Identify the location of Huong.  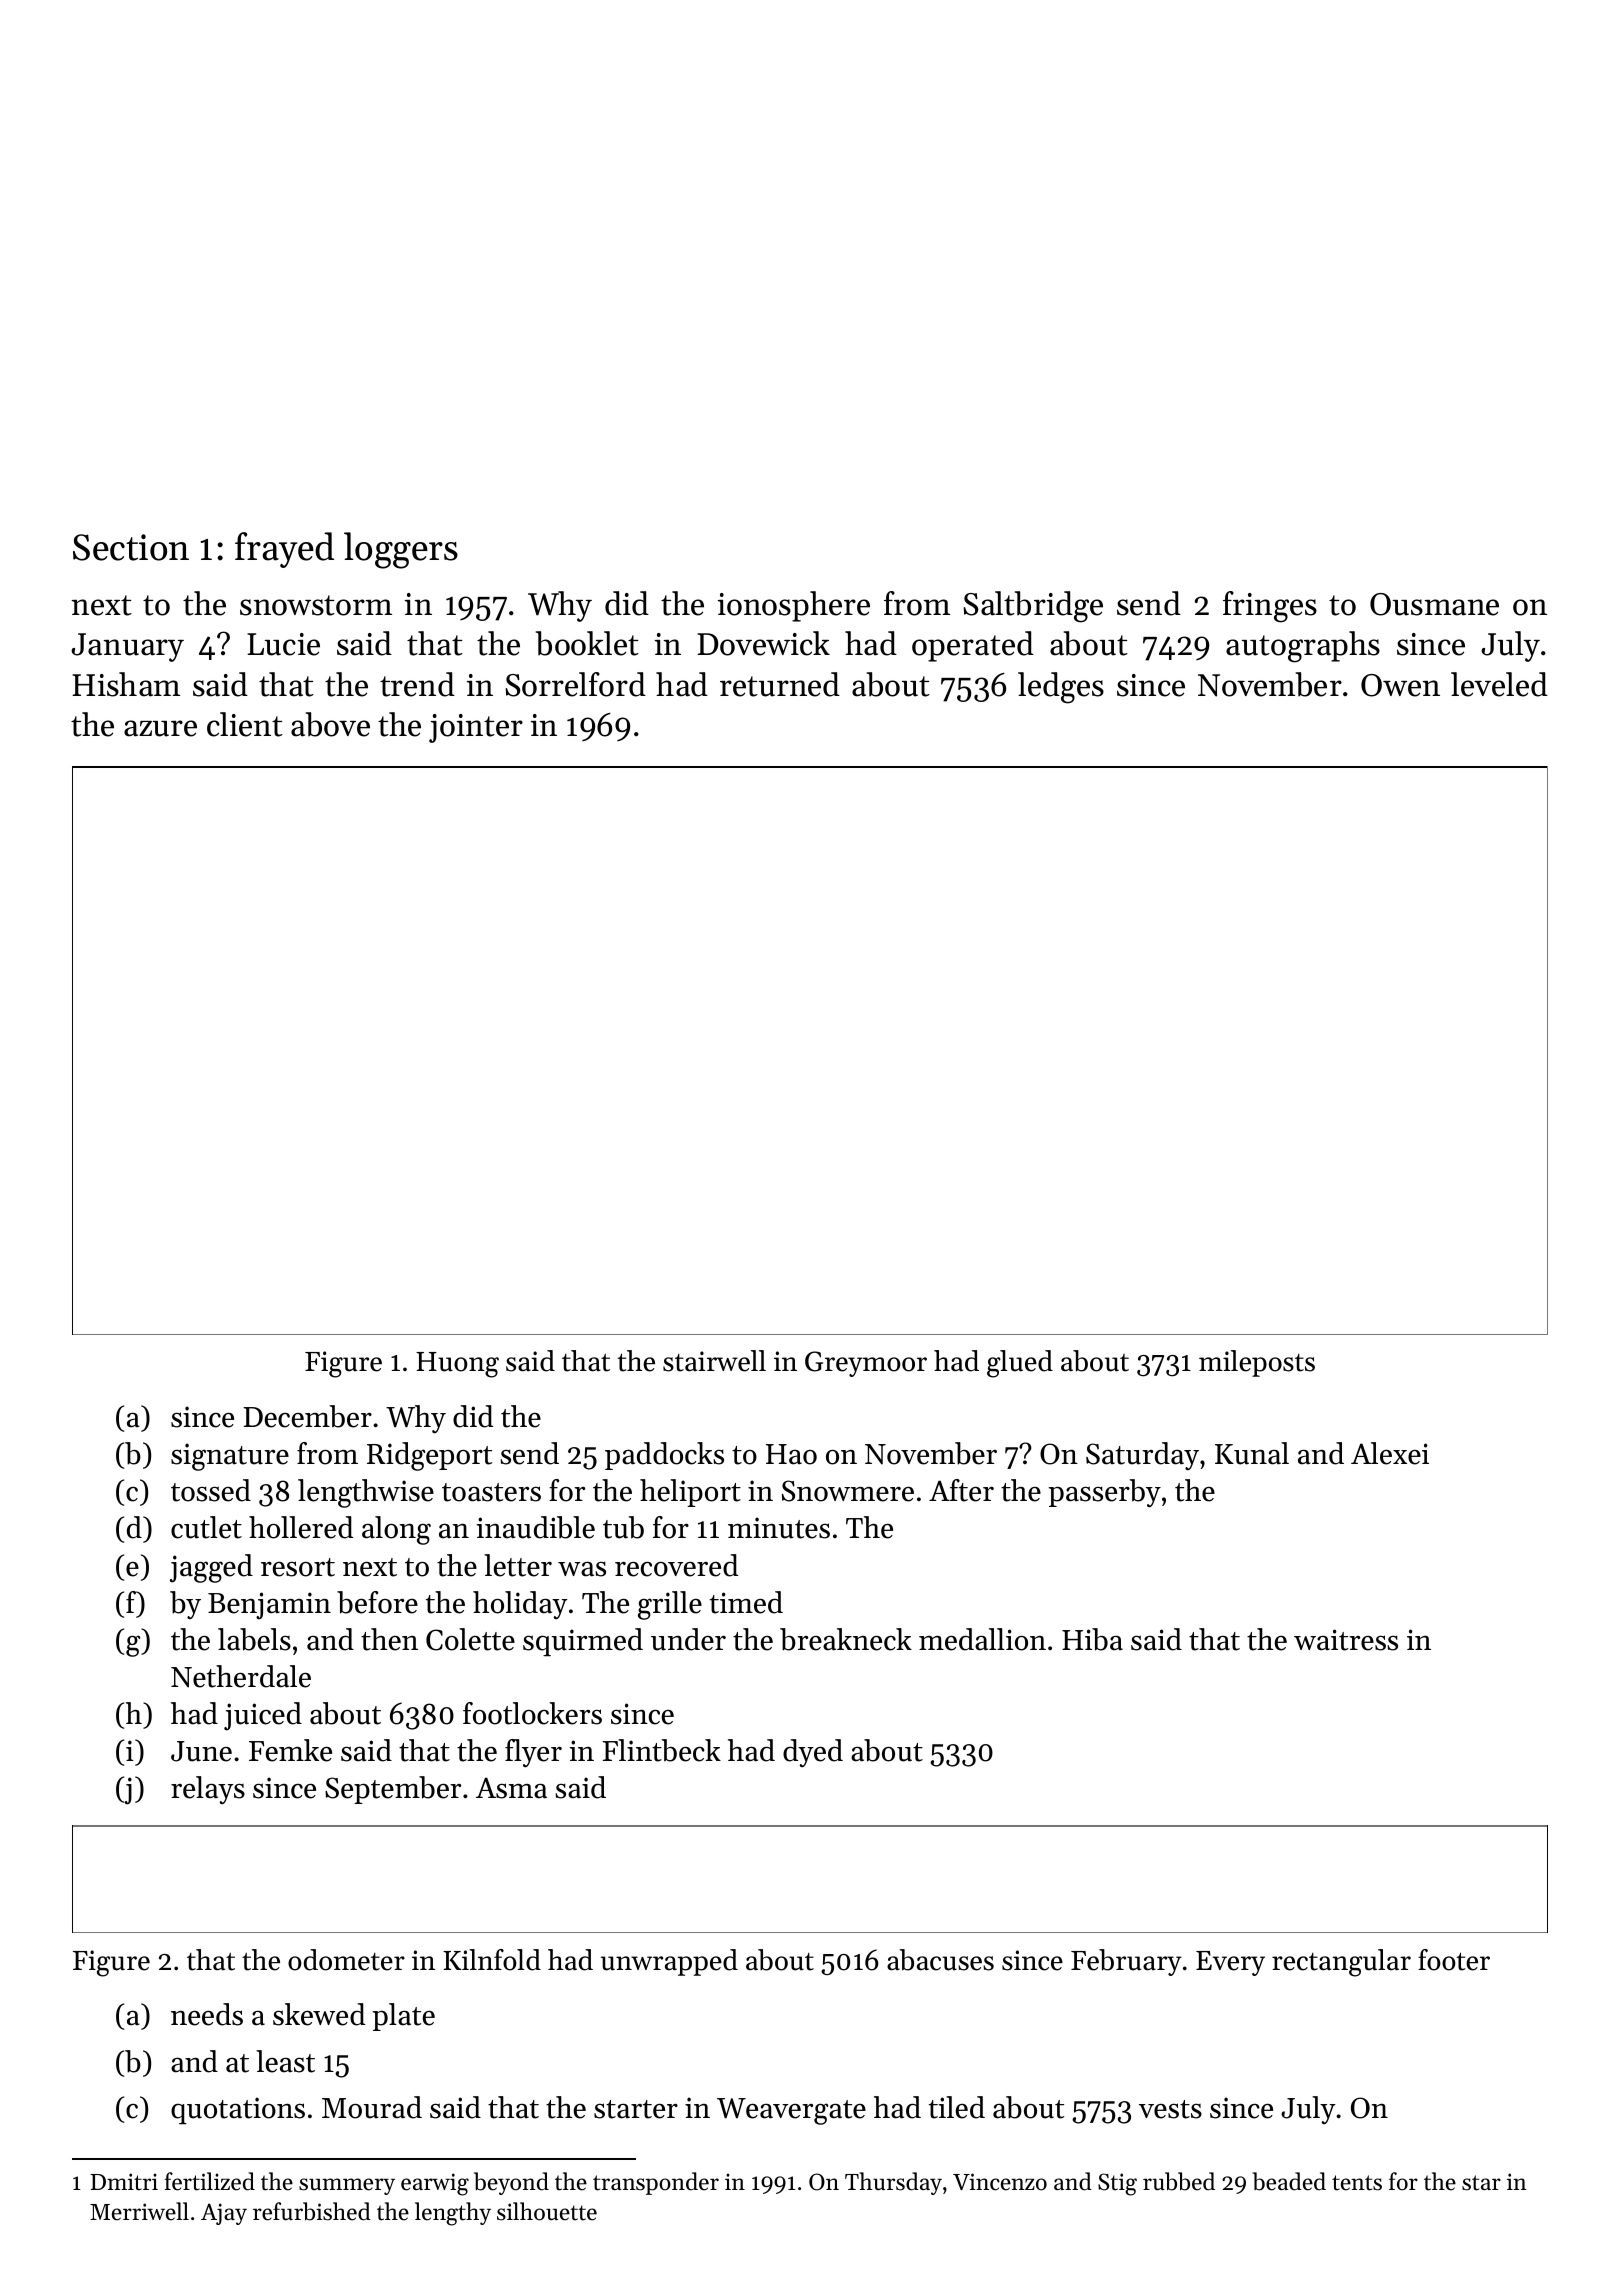
(457, 1365).
